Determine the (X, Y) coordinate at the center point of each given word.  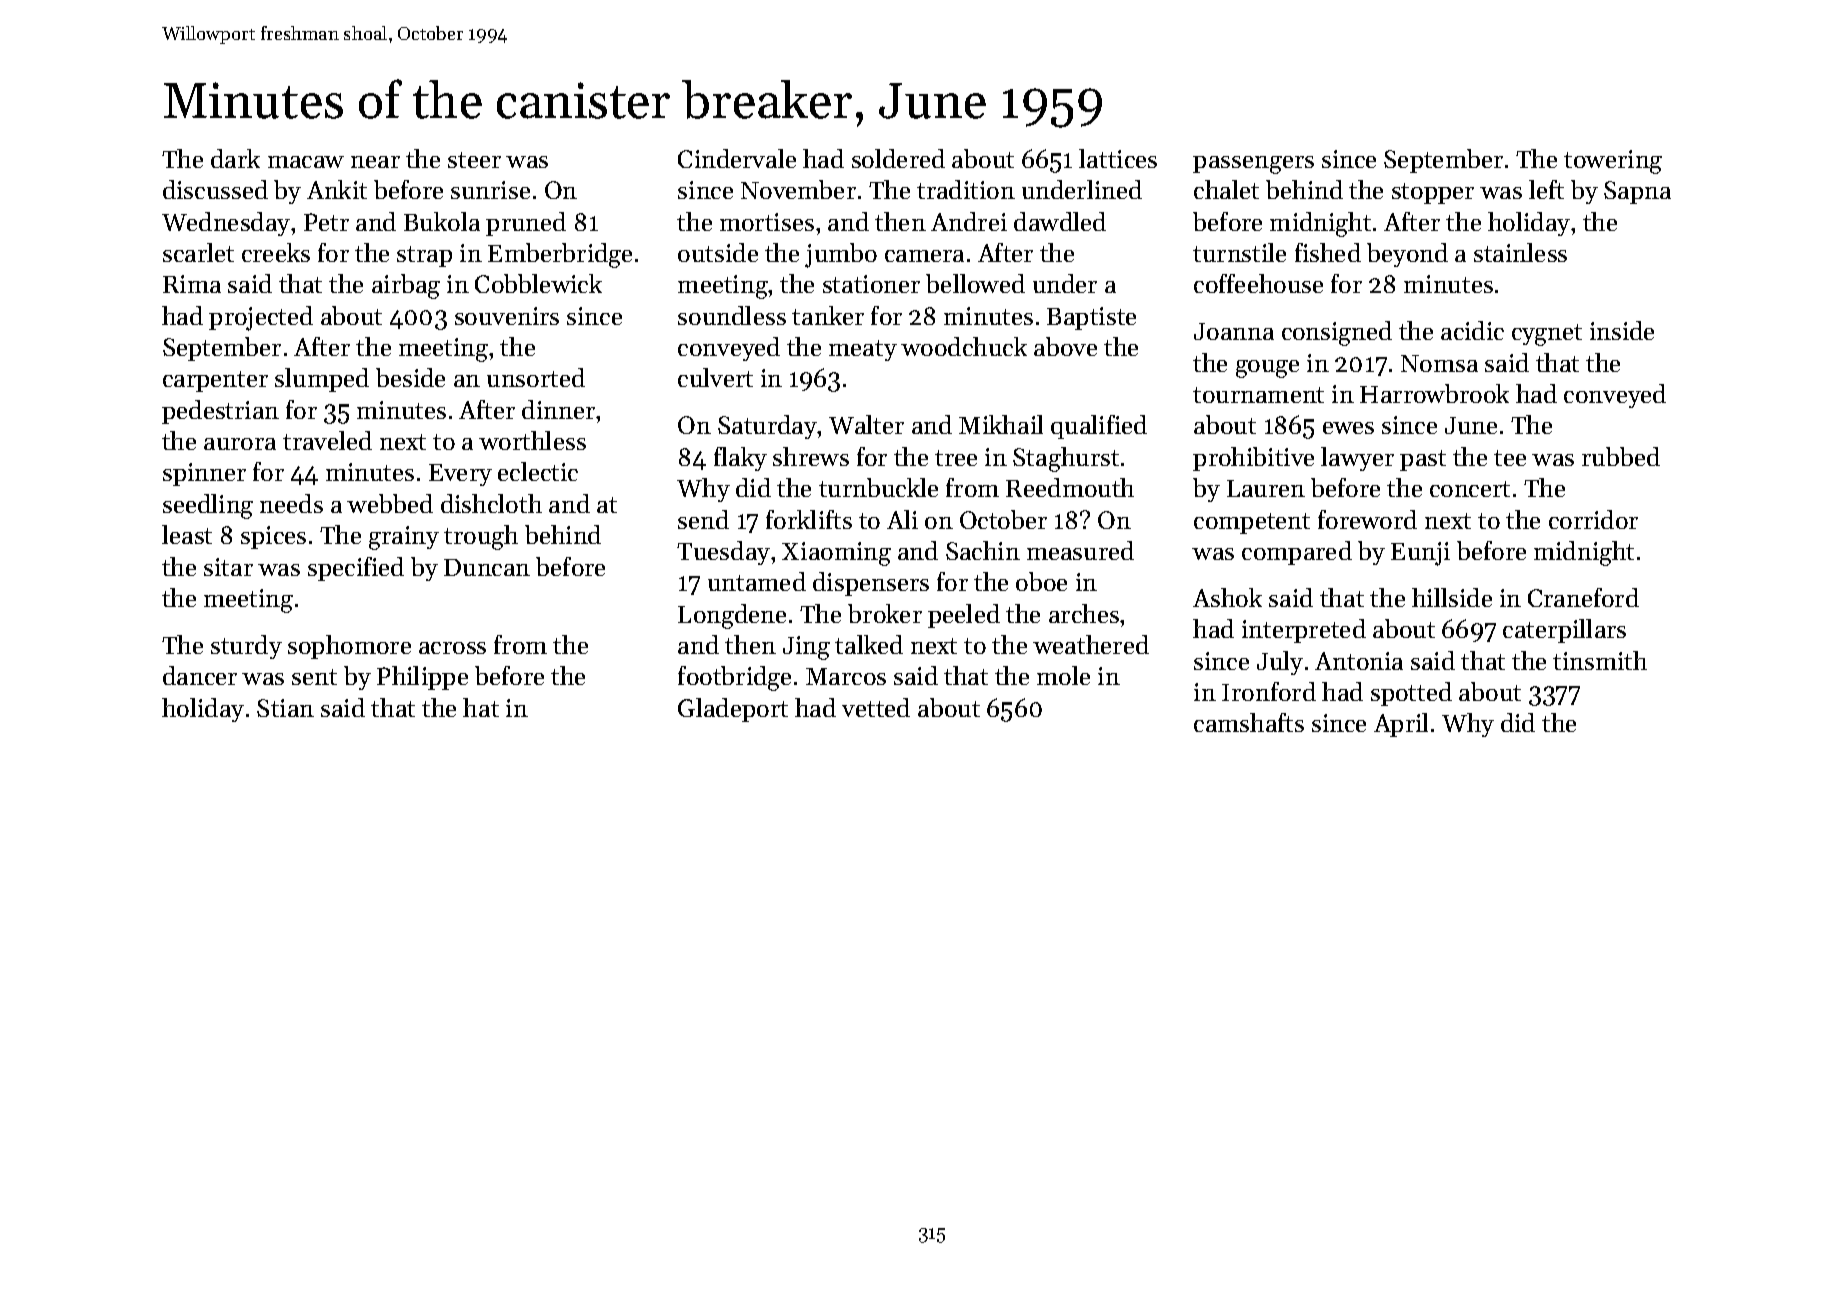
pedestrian (220, 412)
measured (1080, 550)
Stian (285, 708)
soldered (898, 158)
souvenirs (507, 316)
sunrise (490, 190)
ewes (1348, 428)
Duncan (487, 567)
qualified (1099, 427)
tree (956, 458)
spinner (204, 474)
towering (1613, 162)
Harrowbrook (1434, 393)
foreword (1367, 519)
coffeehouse (1258, 283)
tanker (828, 315)
